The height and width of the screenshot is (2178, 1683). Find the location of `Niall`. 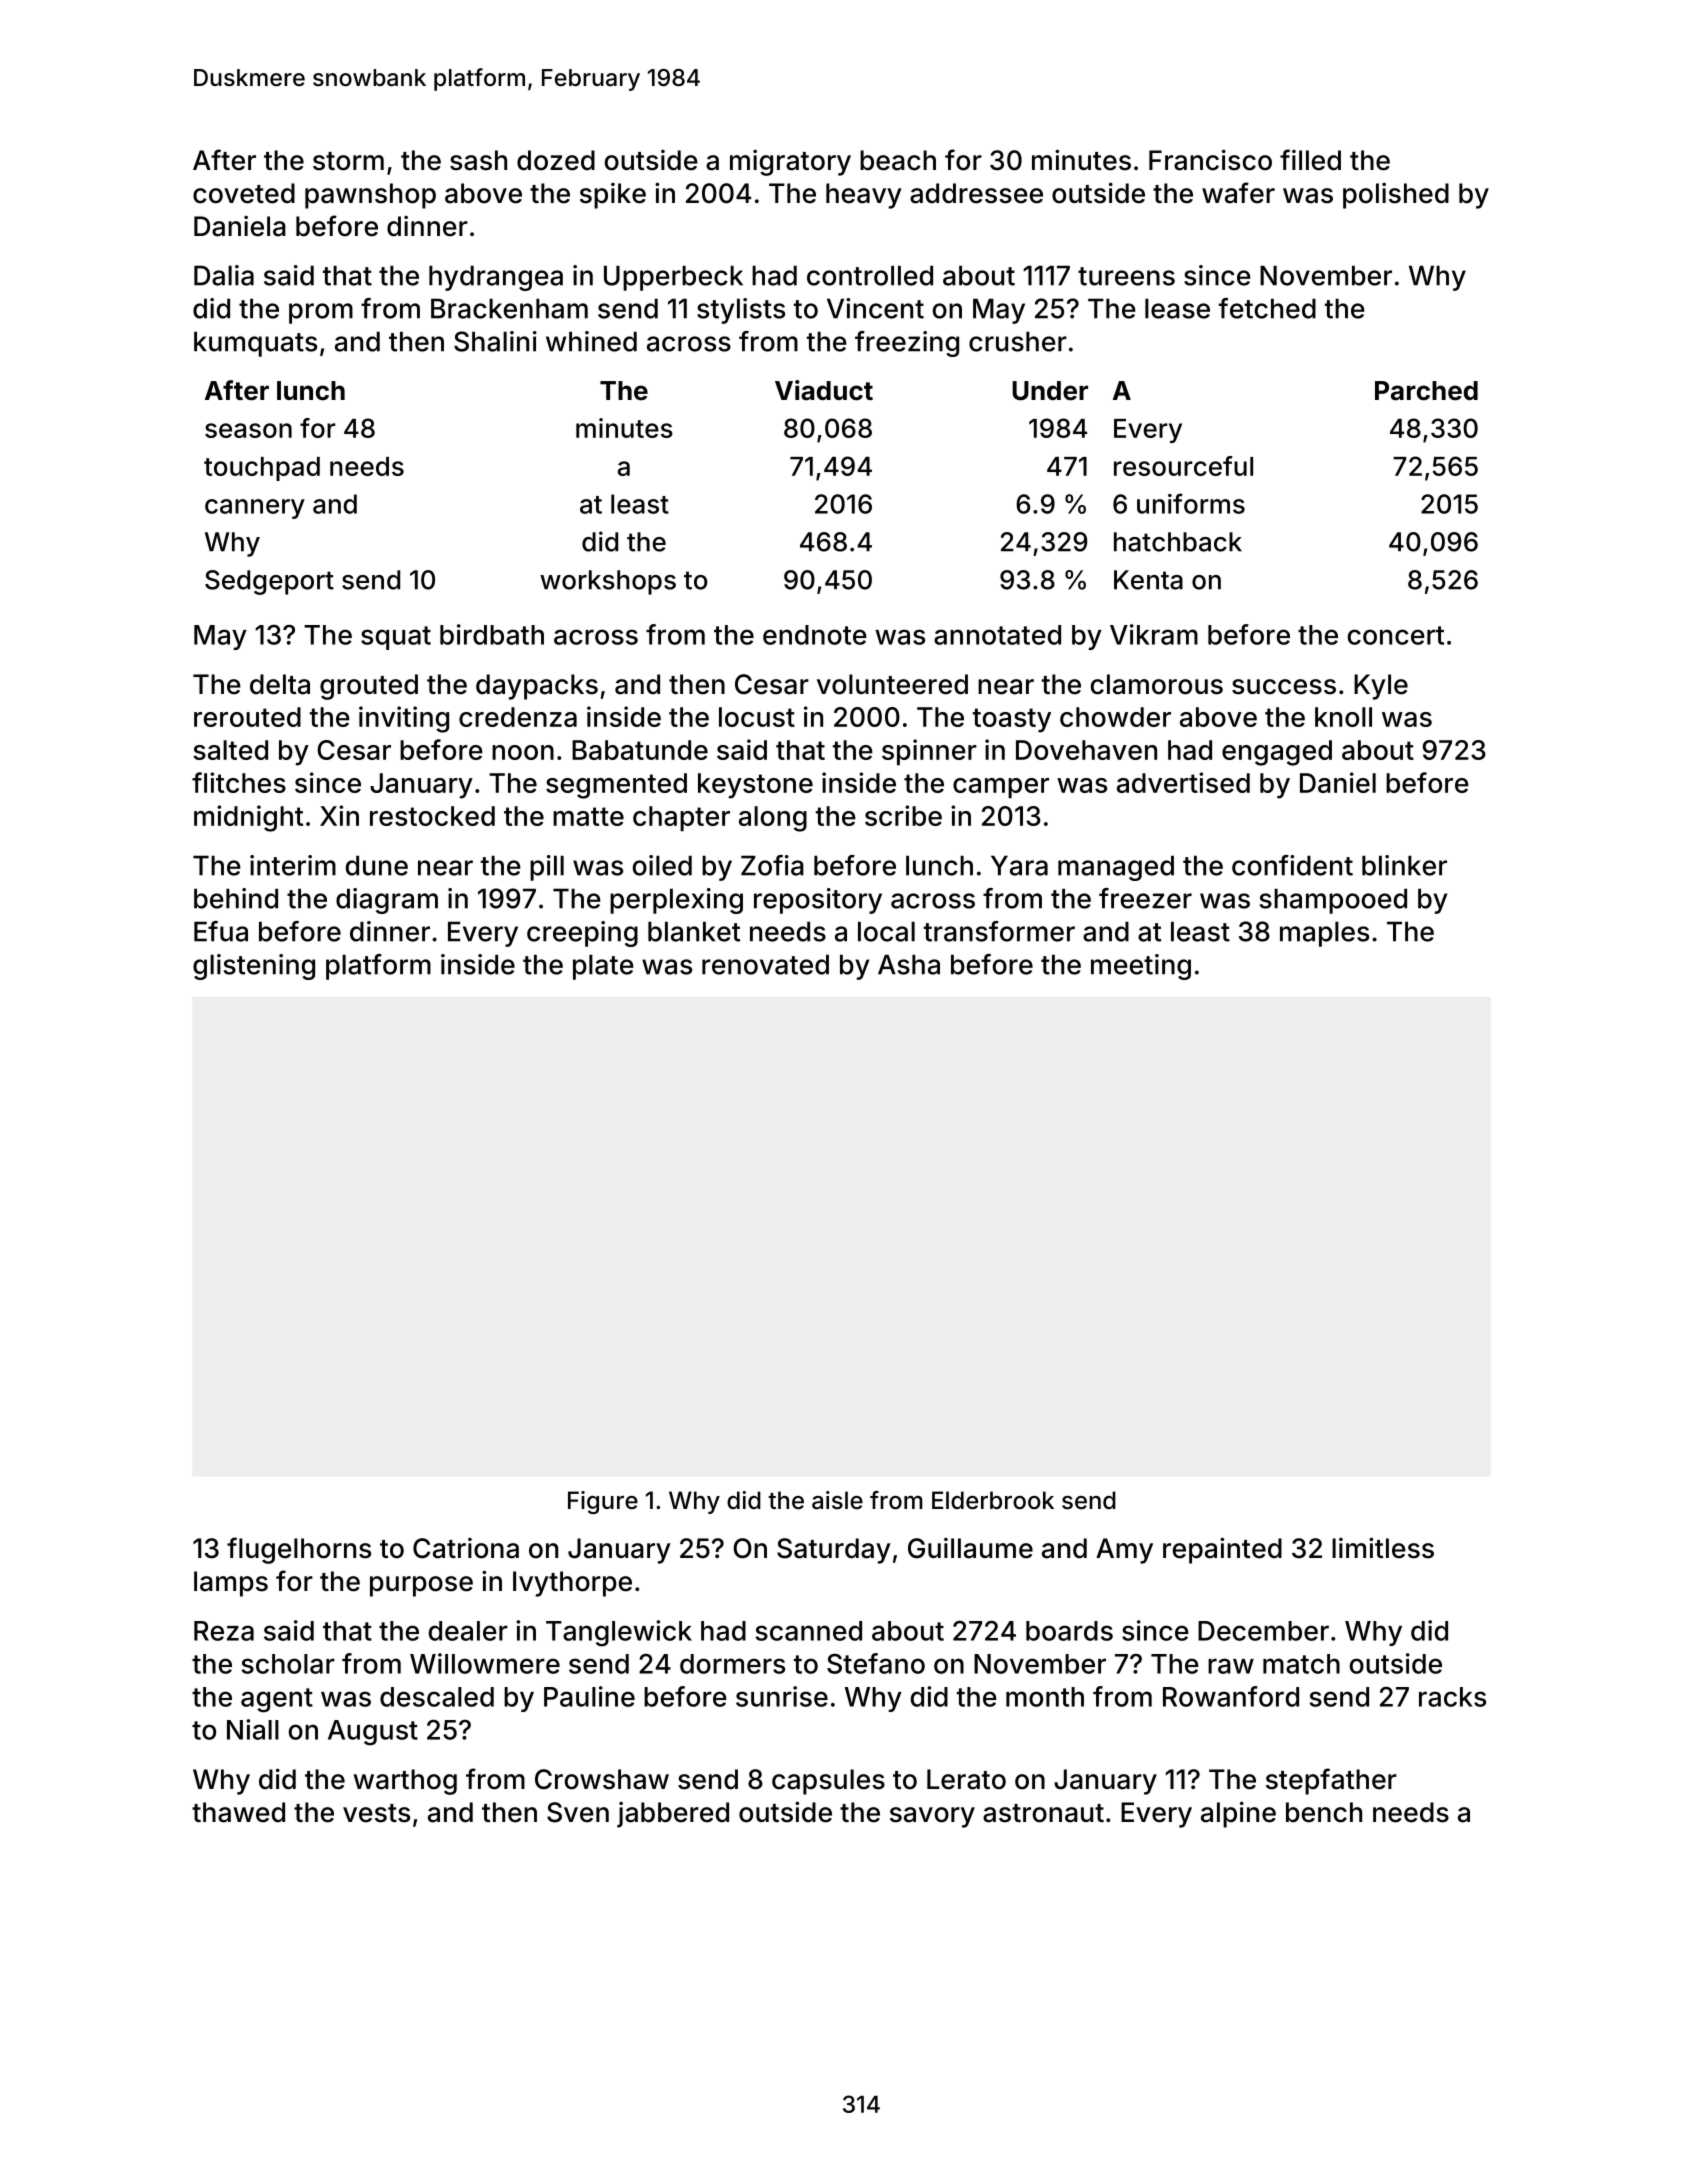

Niall is located at coordinates (253, 1729).
